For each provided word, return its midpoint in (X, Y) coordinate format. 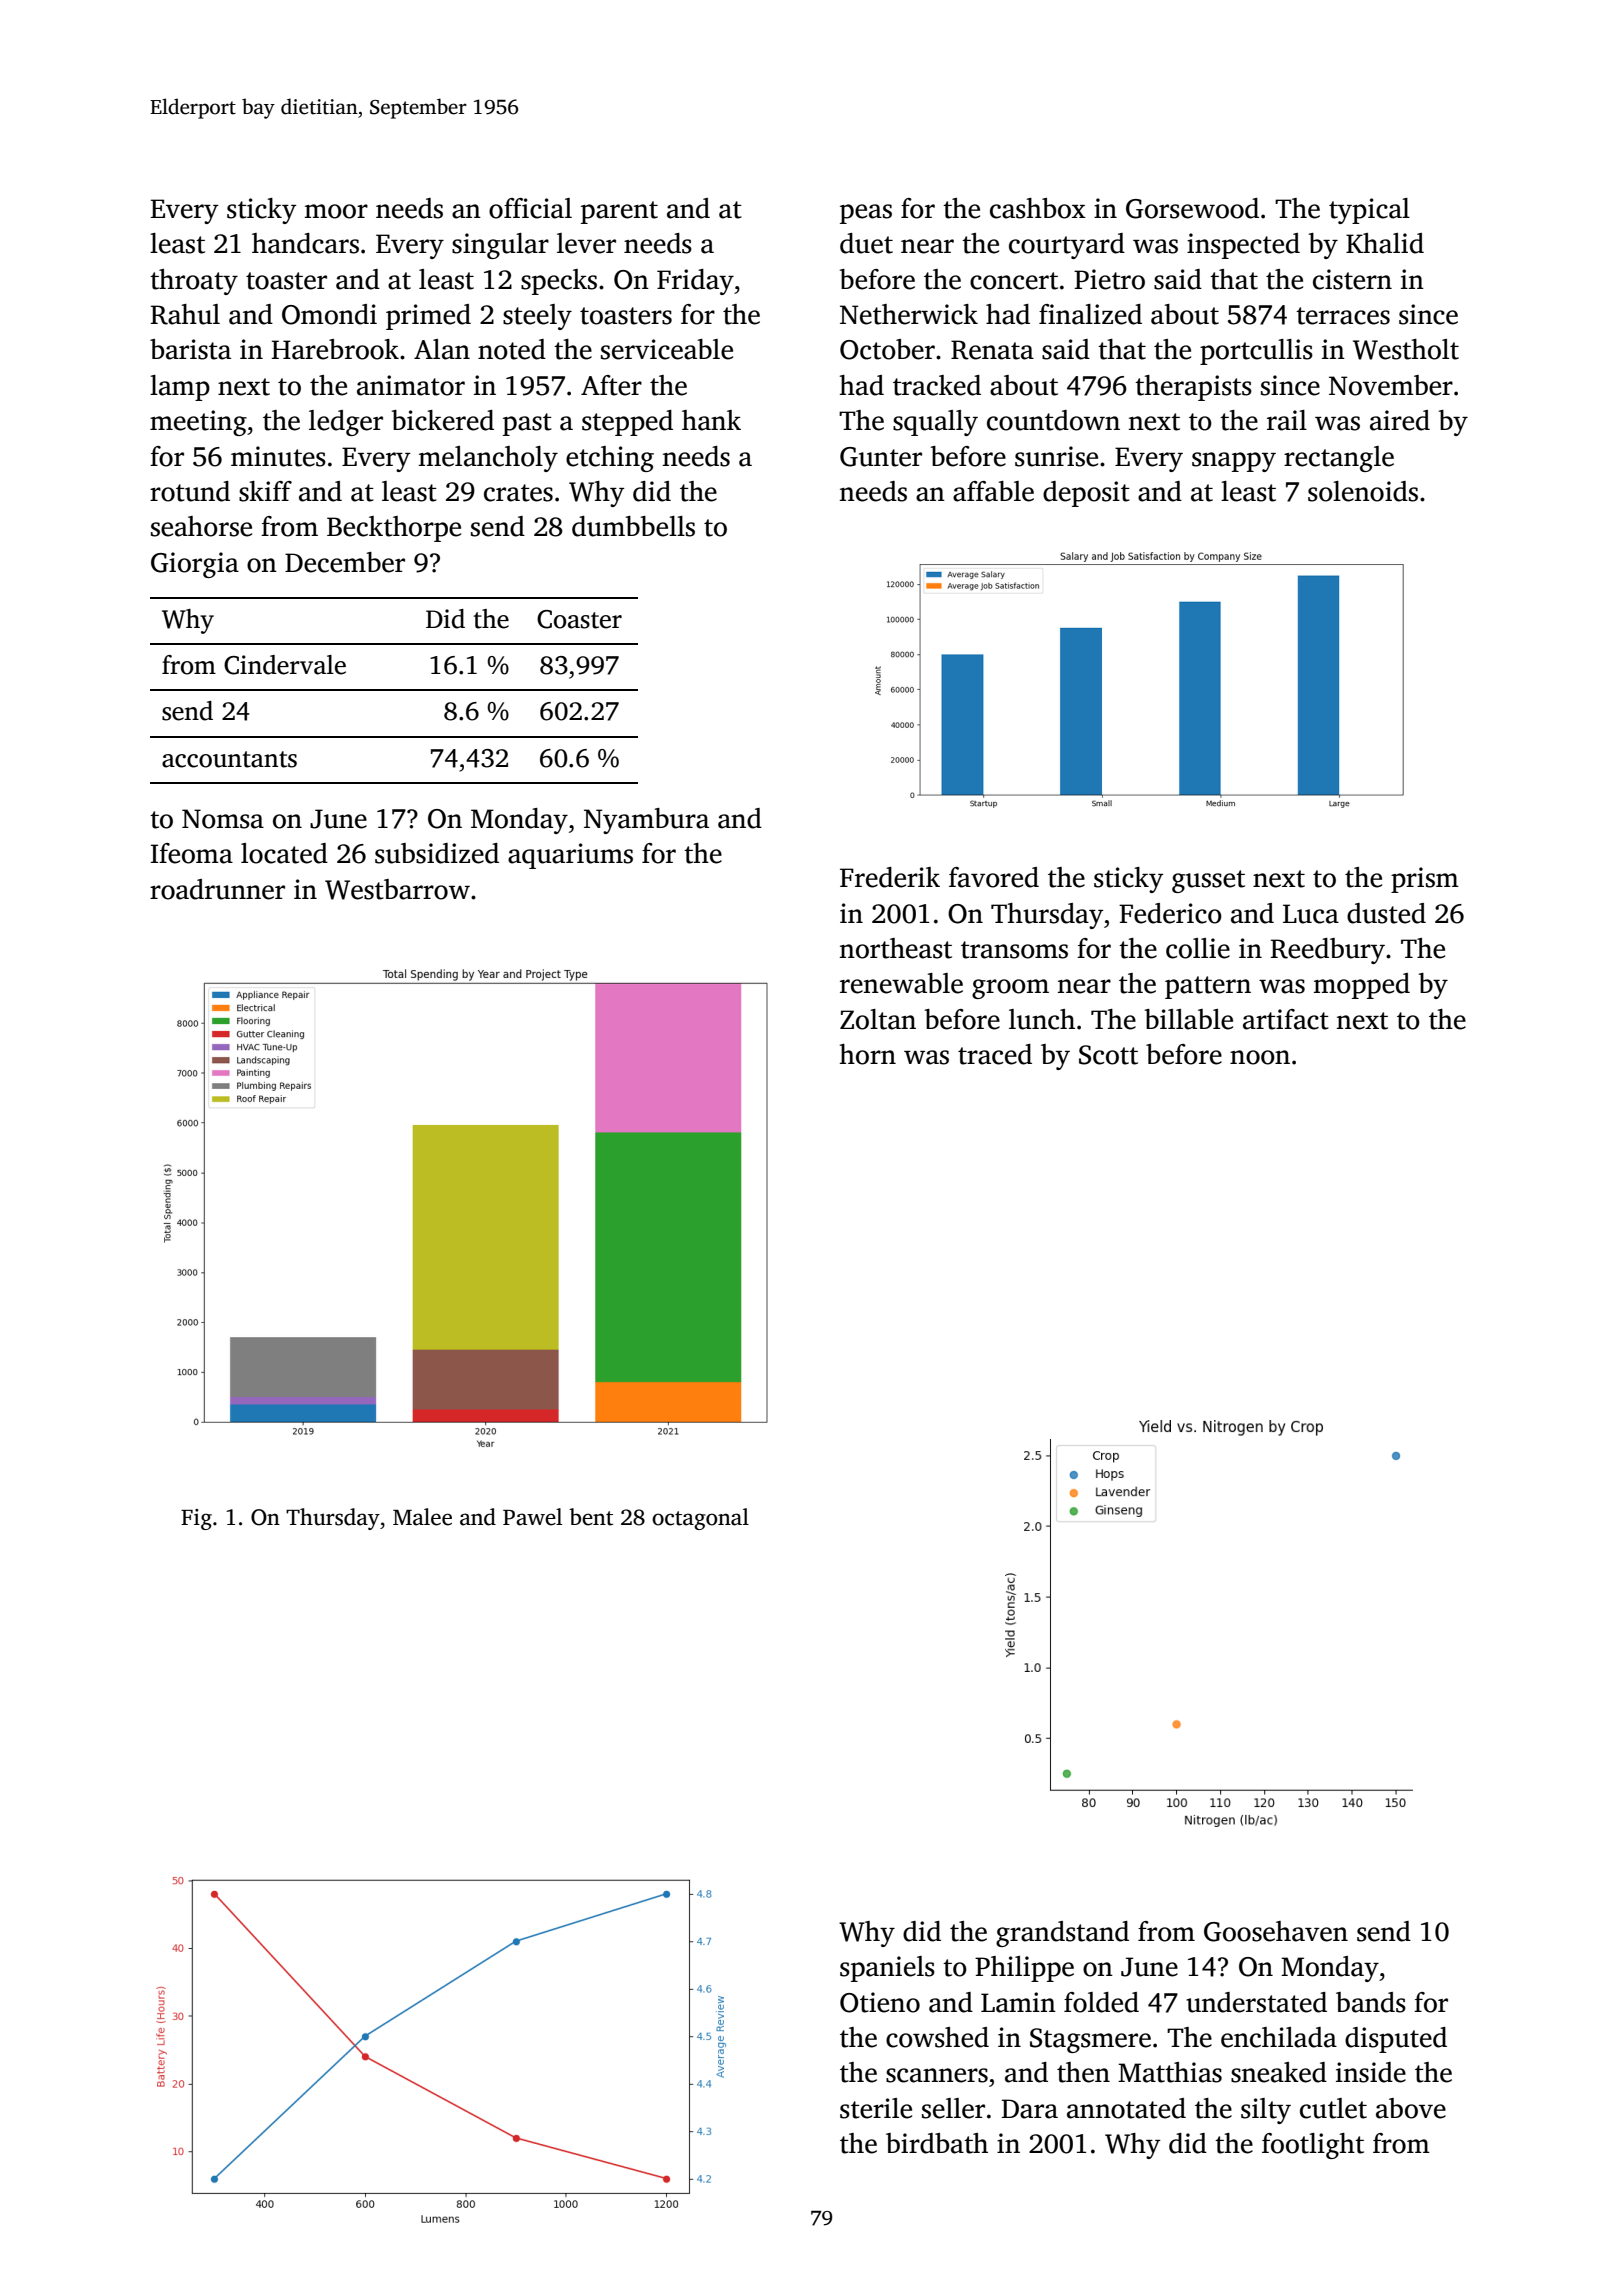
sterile (876, 2108)
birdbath (937, 2143)
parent (619, 212)
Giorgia (195, 565)
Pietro (1109, 279)
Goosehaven (1276, 1931)
